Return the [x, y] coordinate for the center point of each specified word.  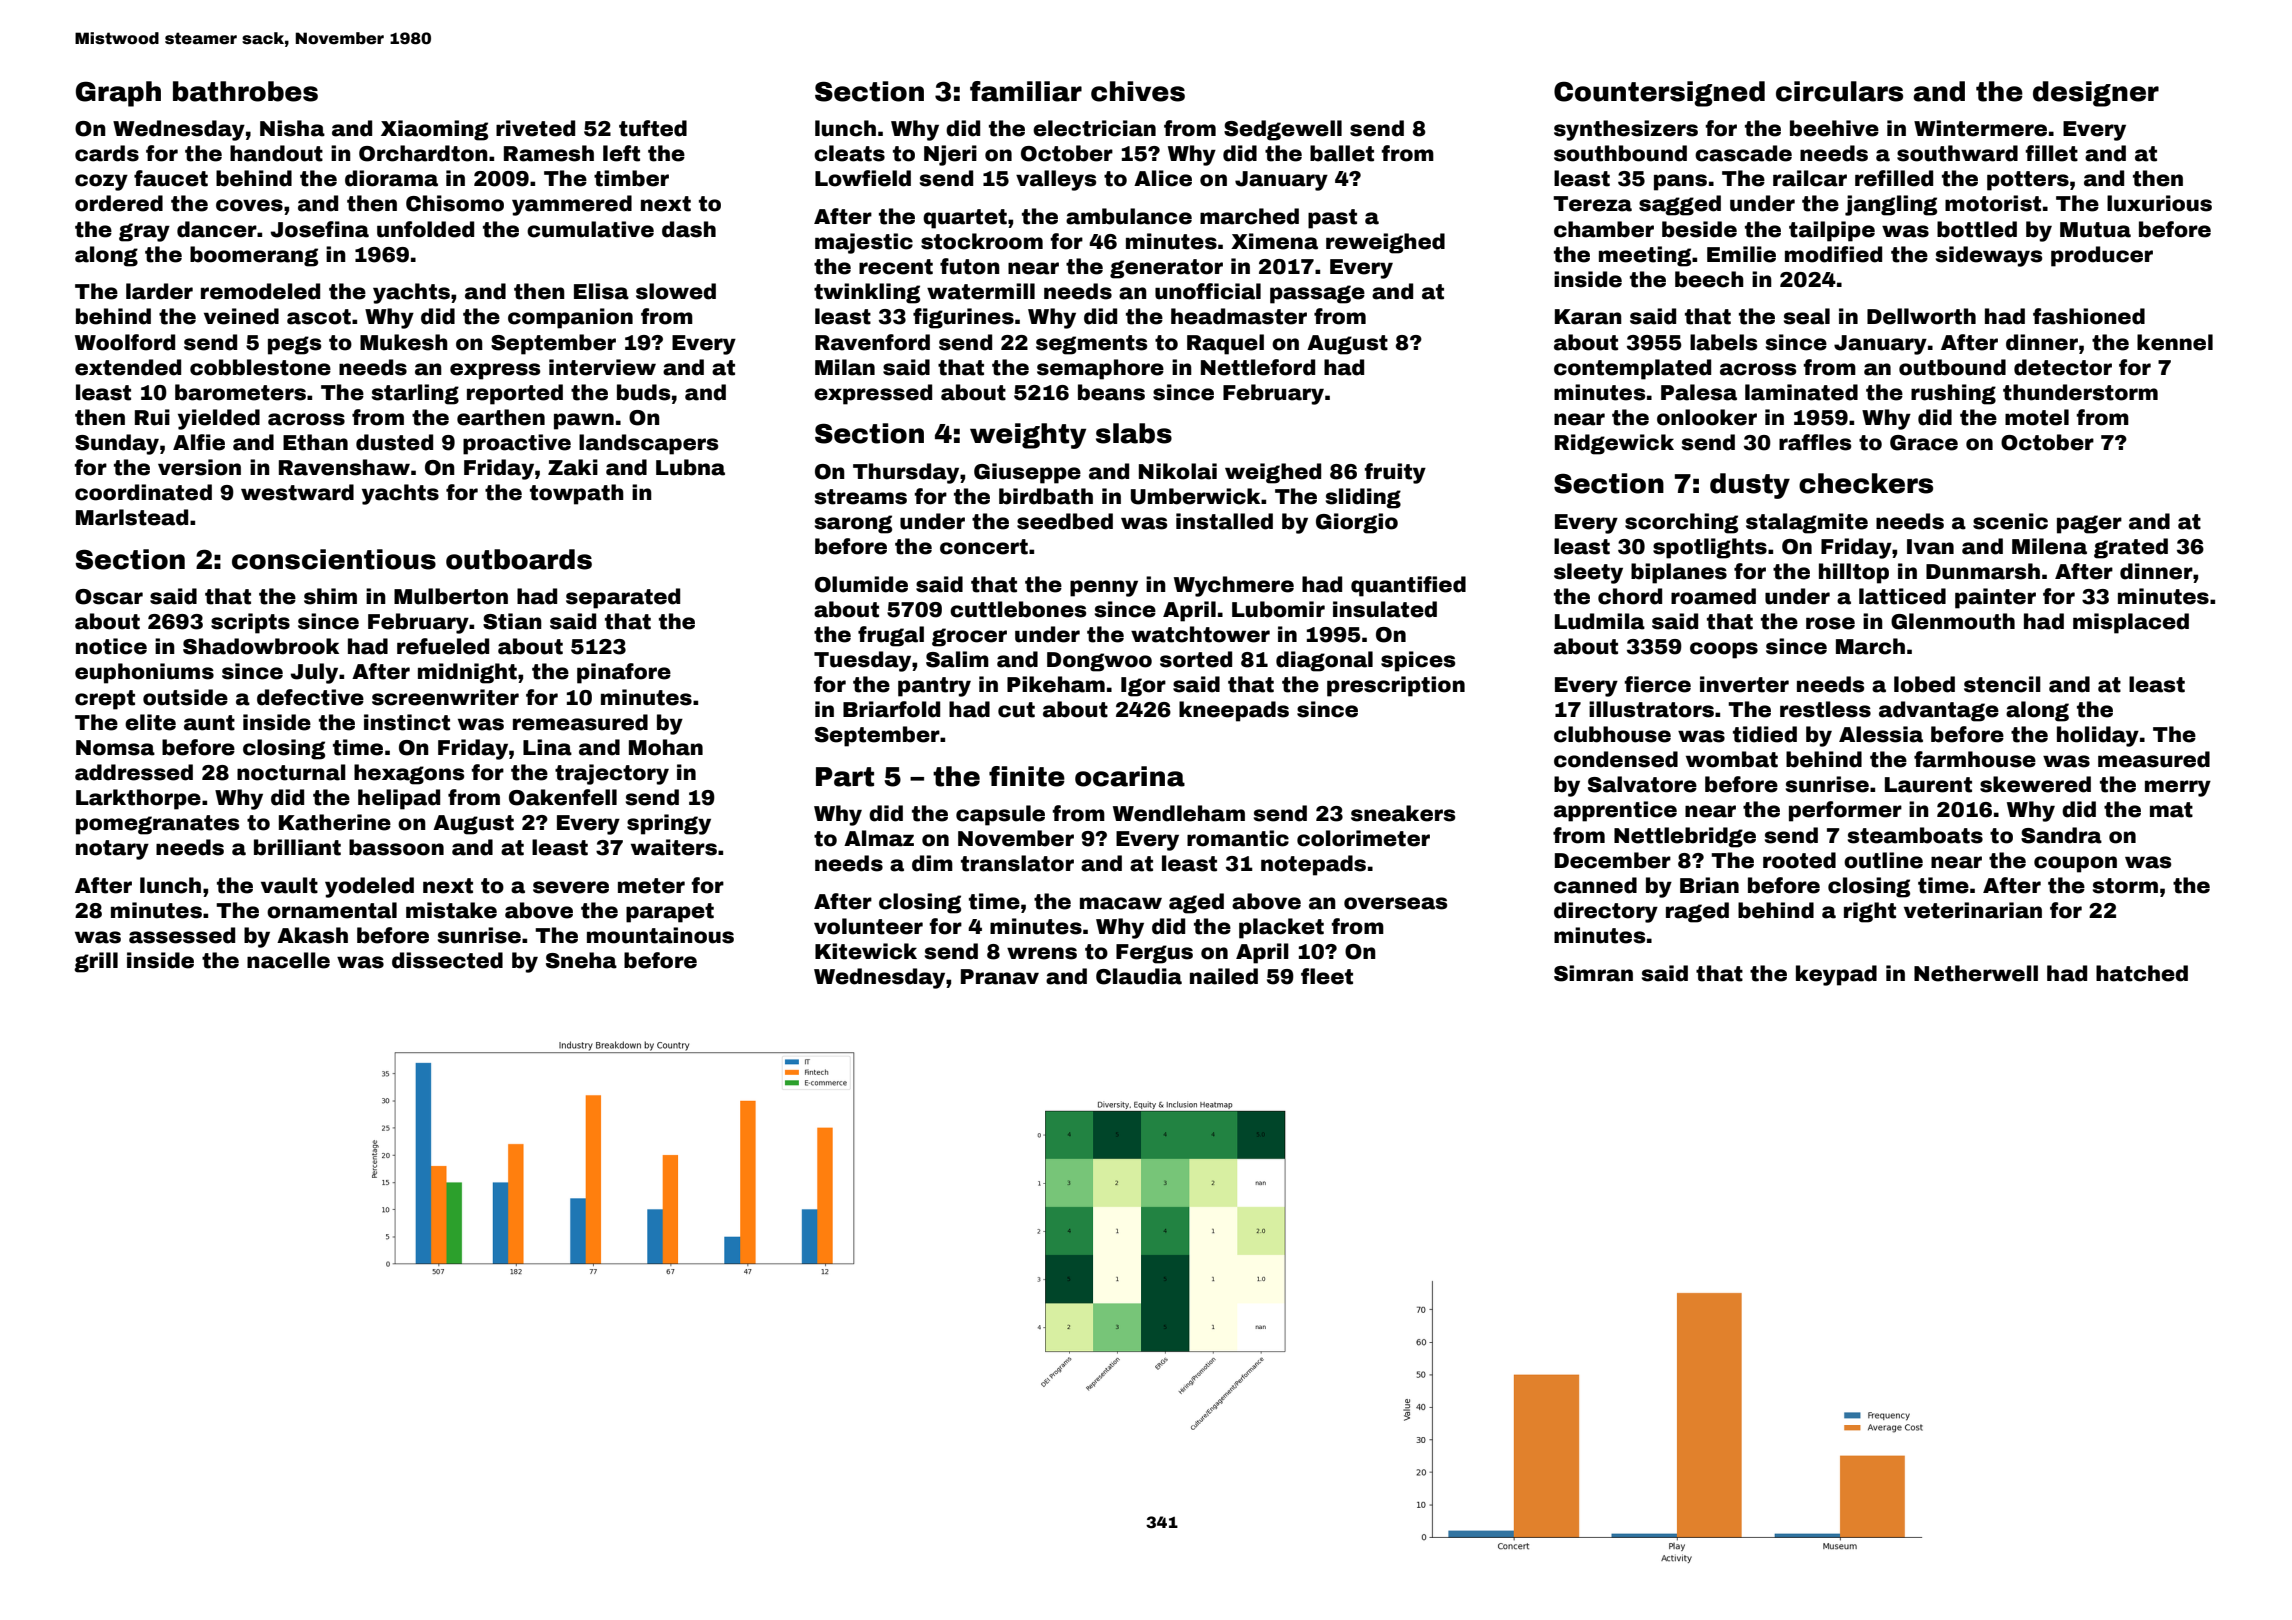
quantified [1408, 586]
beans [1111, 392]
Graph [118, 94]
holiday [2098, 736]
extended [128, 367]
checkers [1866, 483]
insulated [1385, 609]
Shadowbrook [261, 646]
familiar [1026, 91]
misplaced [2131, 623]
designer [2096, 94]
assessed [182, 935]
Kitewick [866, 951]
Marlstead [132, 517]
